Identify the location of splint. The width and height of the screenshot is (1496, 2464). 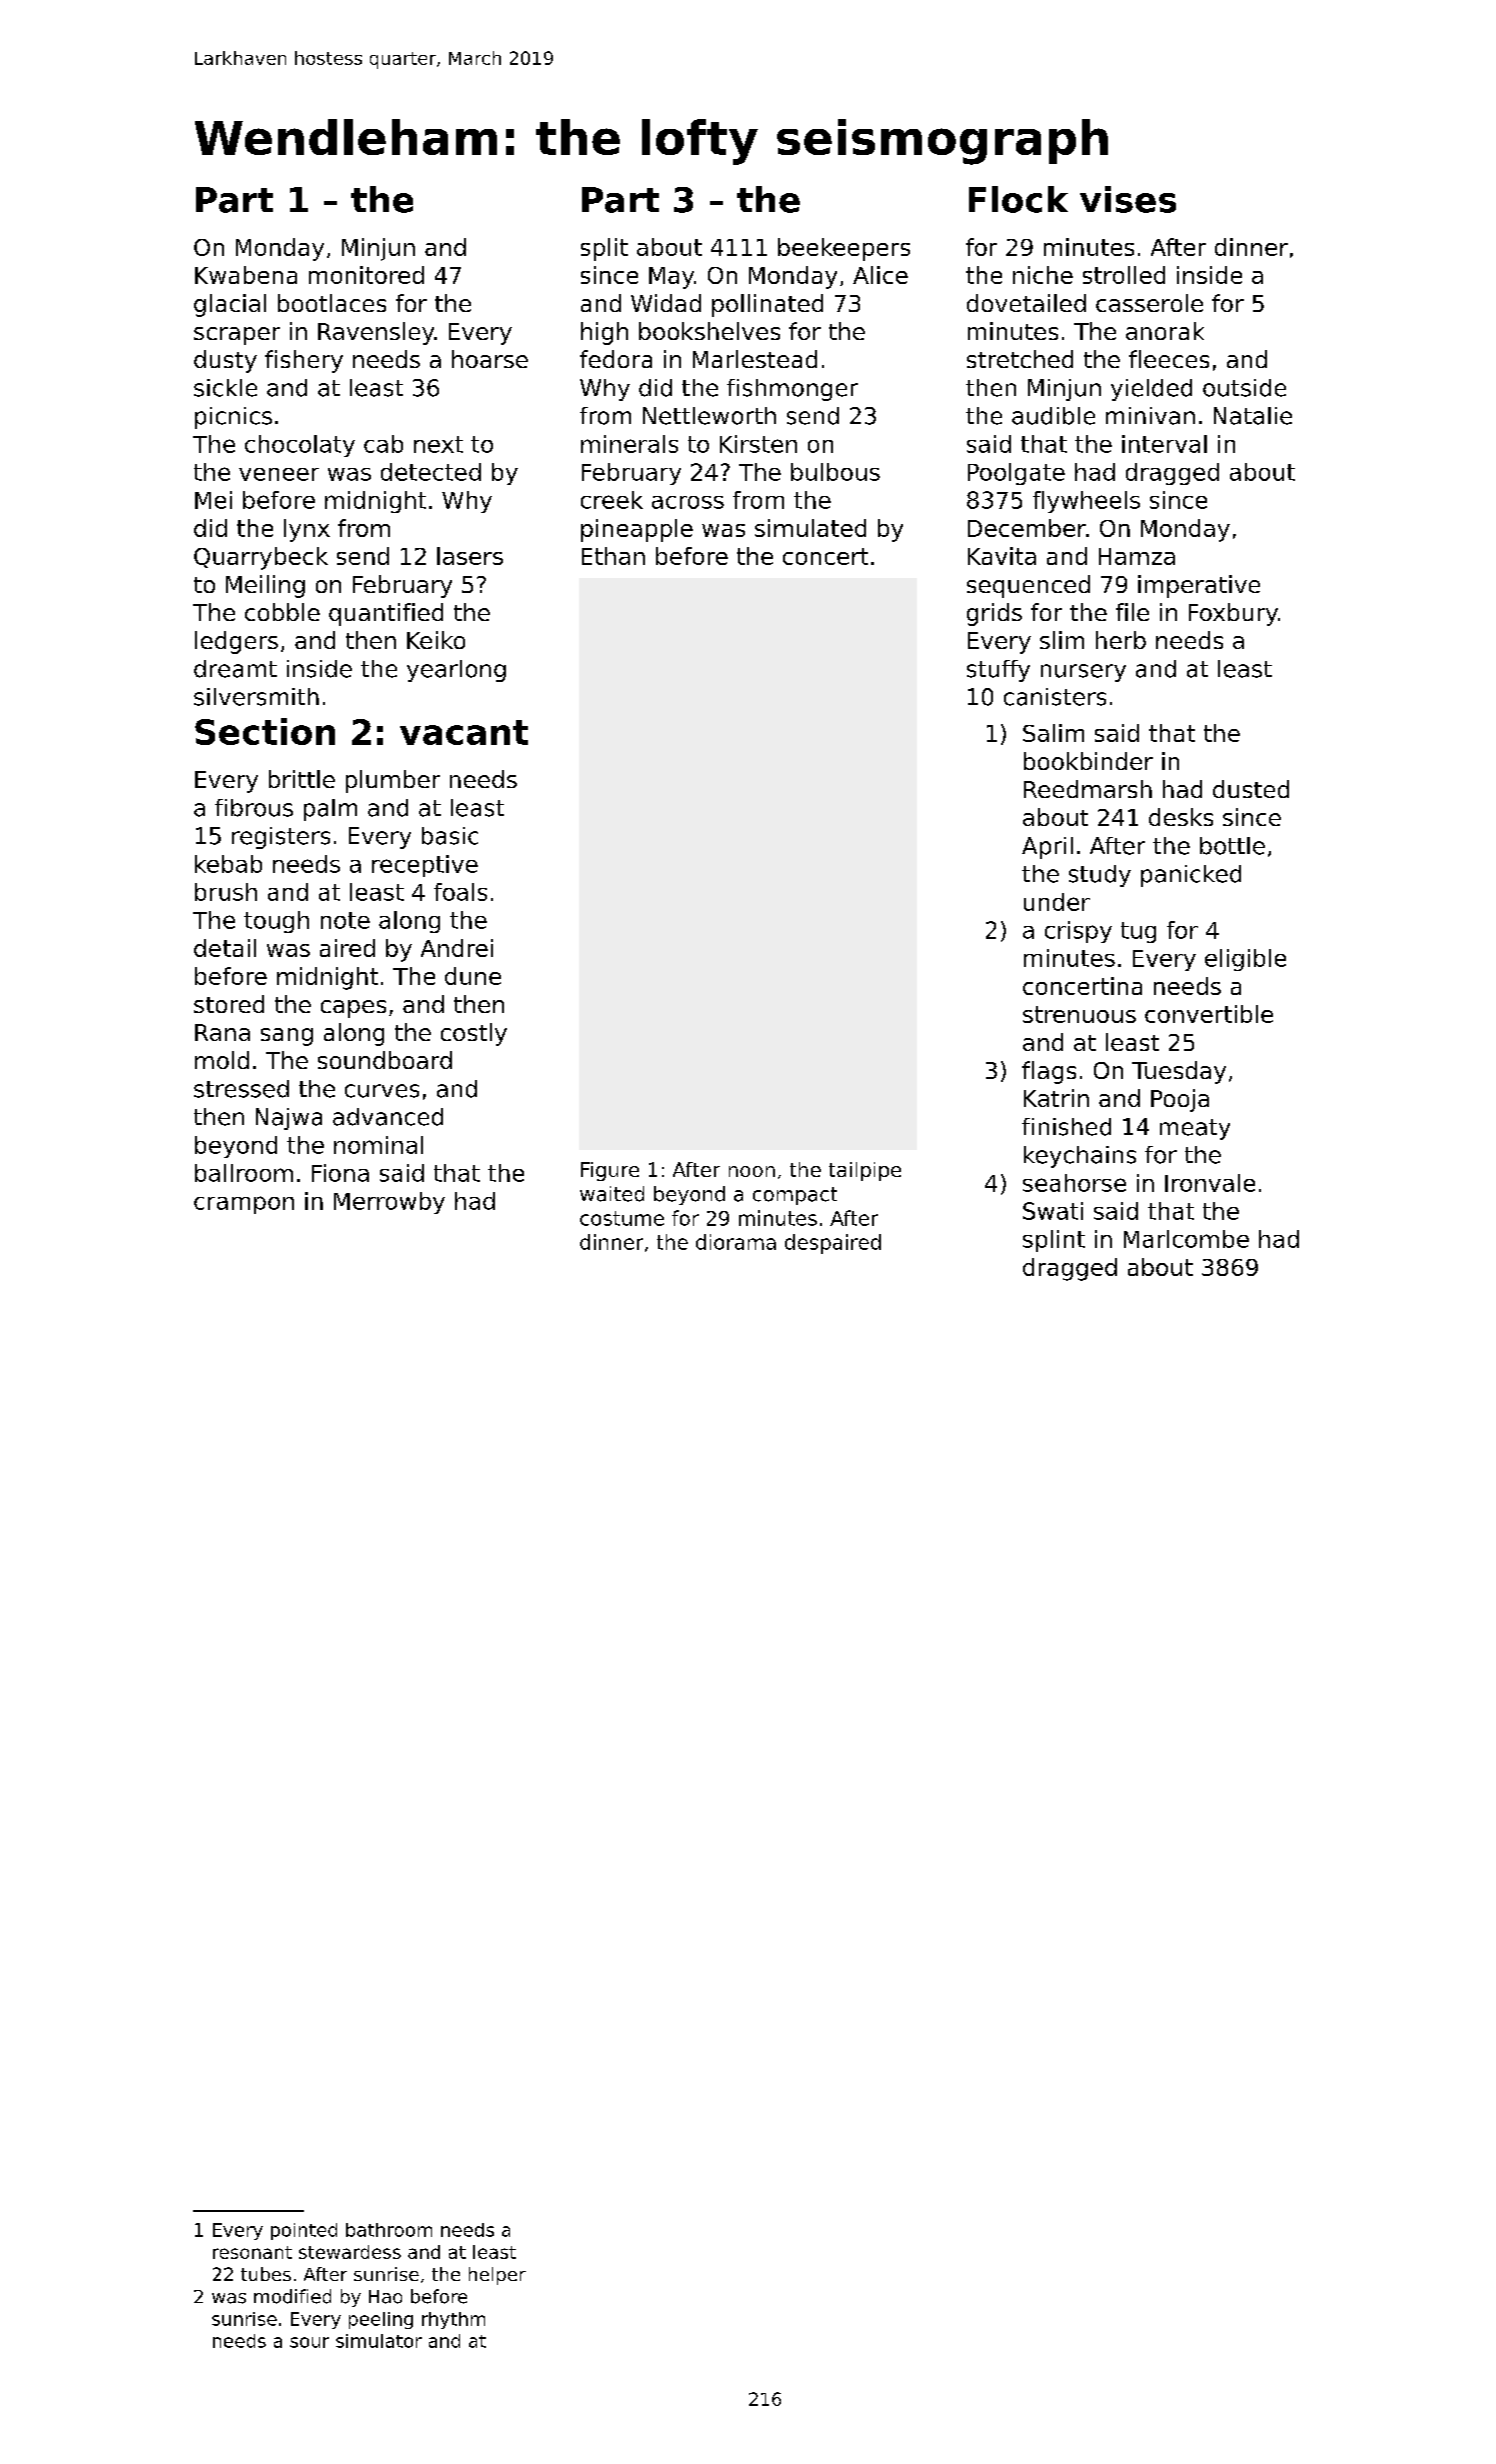
(1054, 1241).
